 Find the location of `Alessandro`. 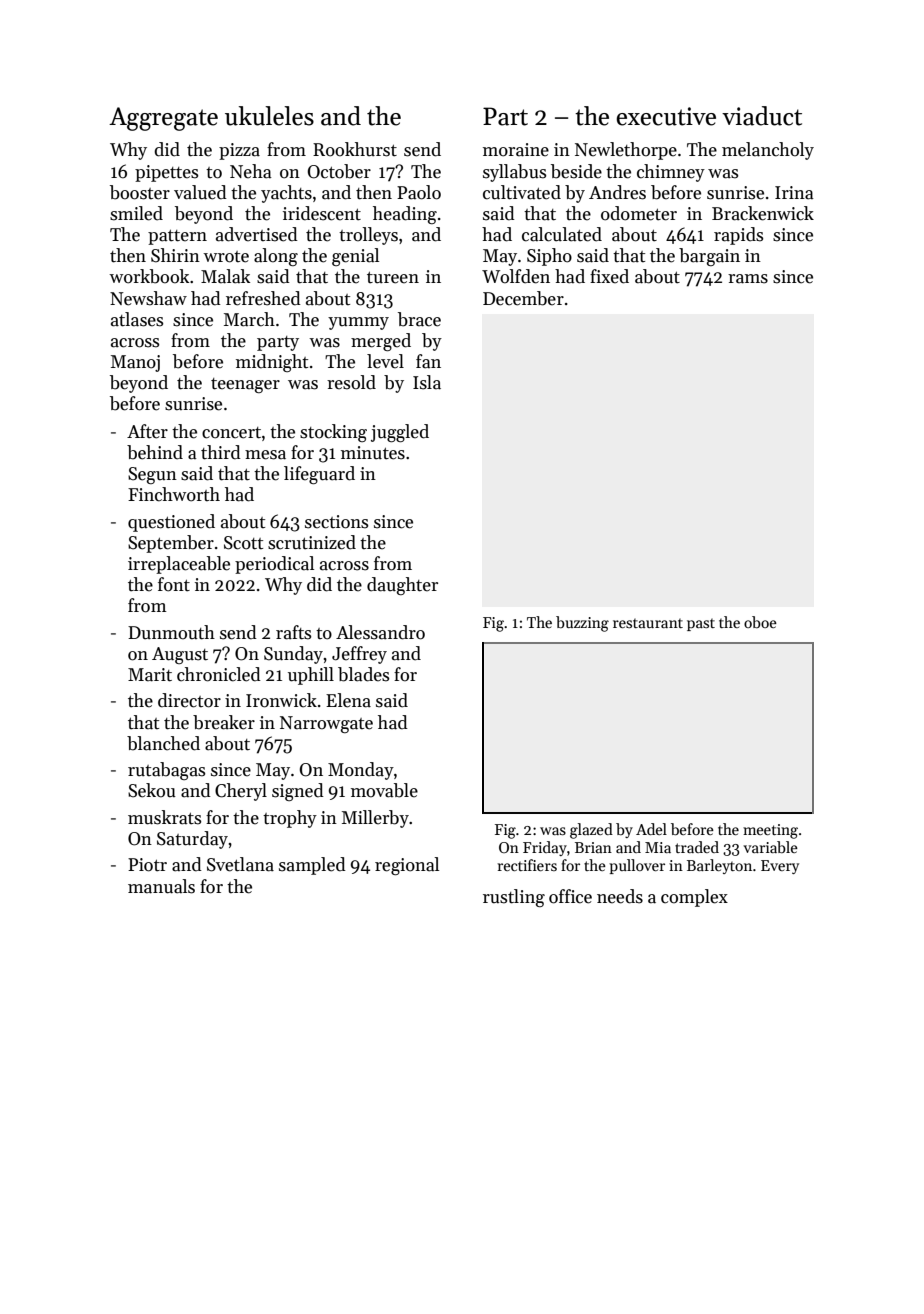

Alessandro is located at coordinates (380, 632).
